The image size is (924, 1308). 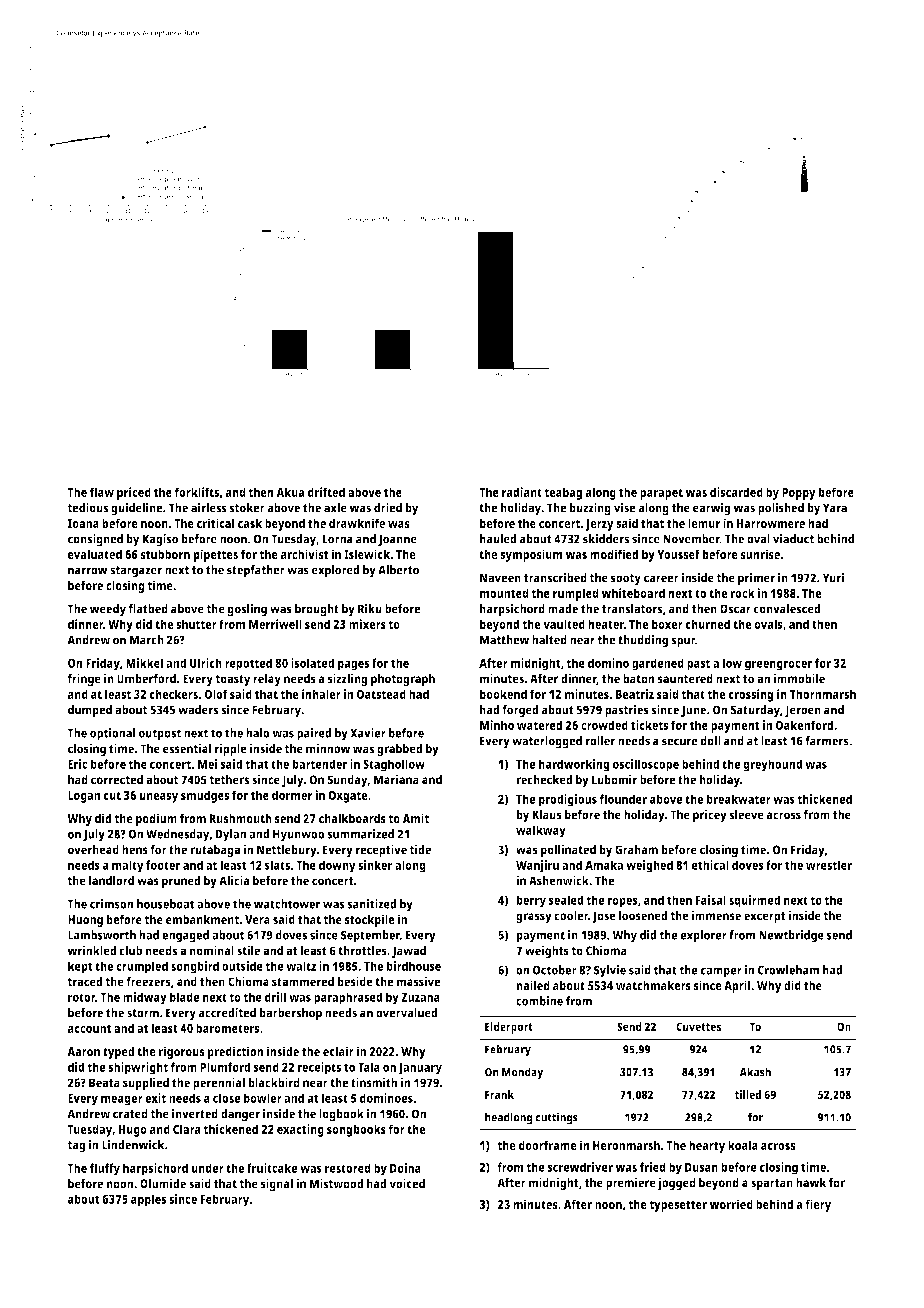 What do you see at coordinates (160, 540) in the screenshot?
I see `Kagiso` at bounding box center [160, 540].
